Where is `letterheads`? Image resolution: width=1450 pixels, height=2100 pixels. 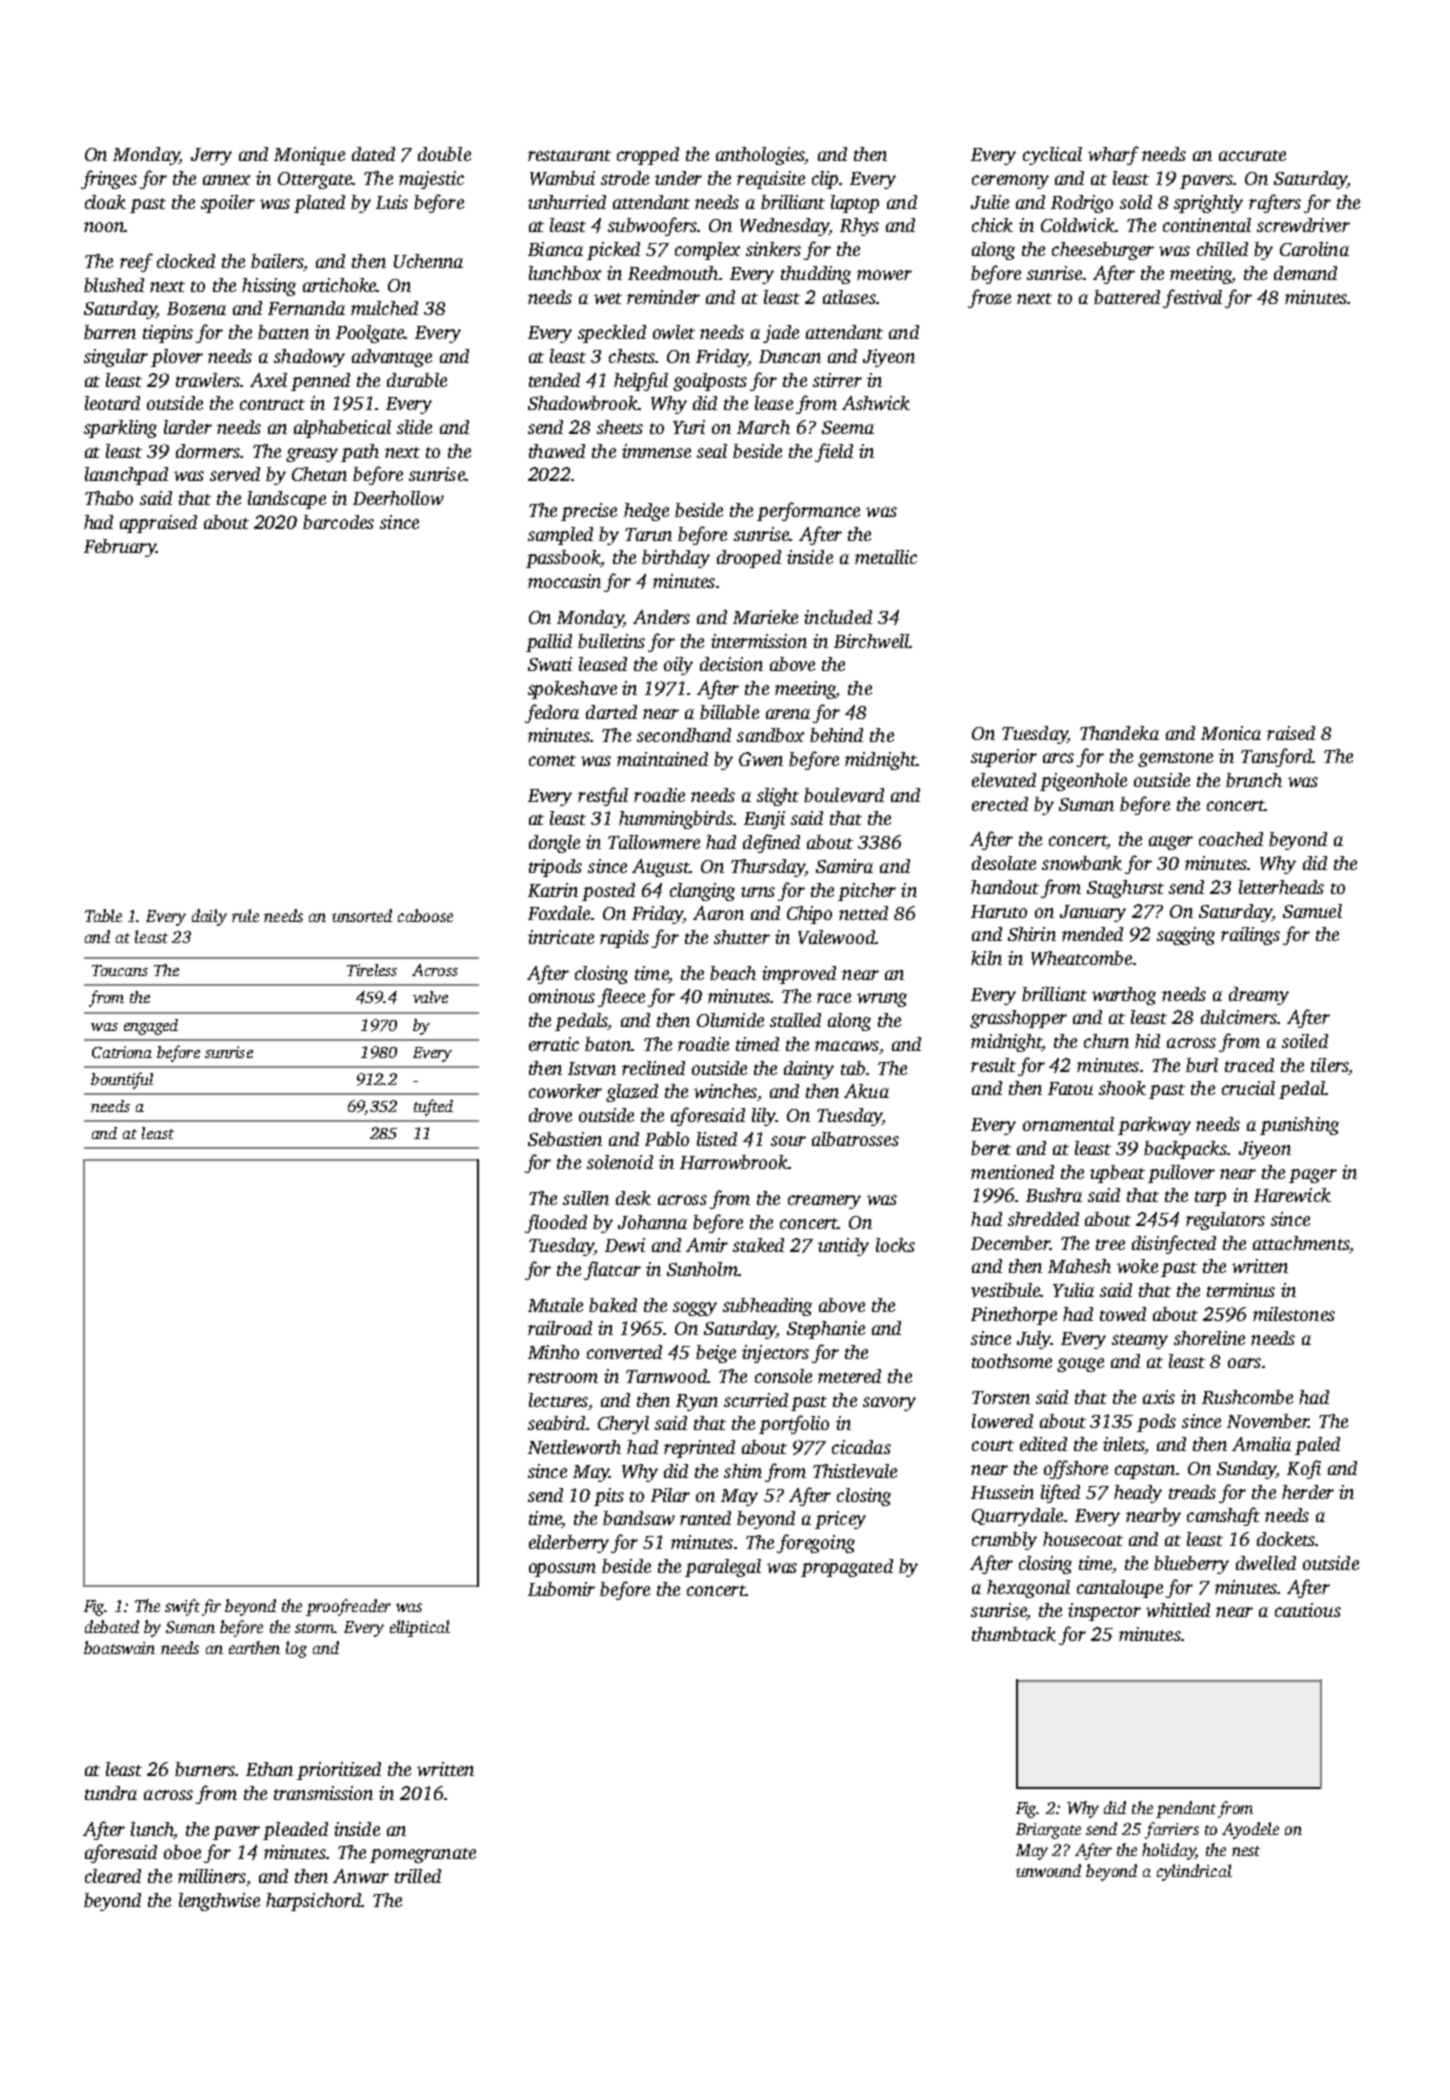
letterheads is located at coordinates (1281, 887).
